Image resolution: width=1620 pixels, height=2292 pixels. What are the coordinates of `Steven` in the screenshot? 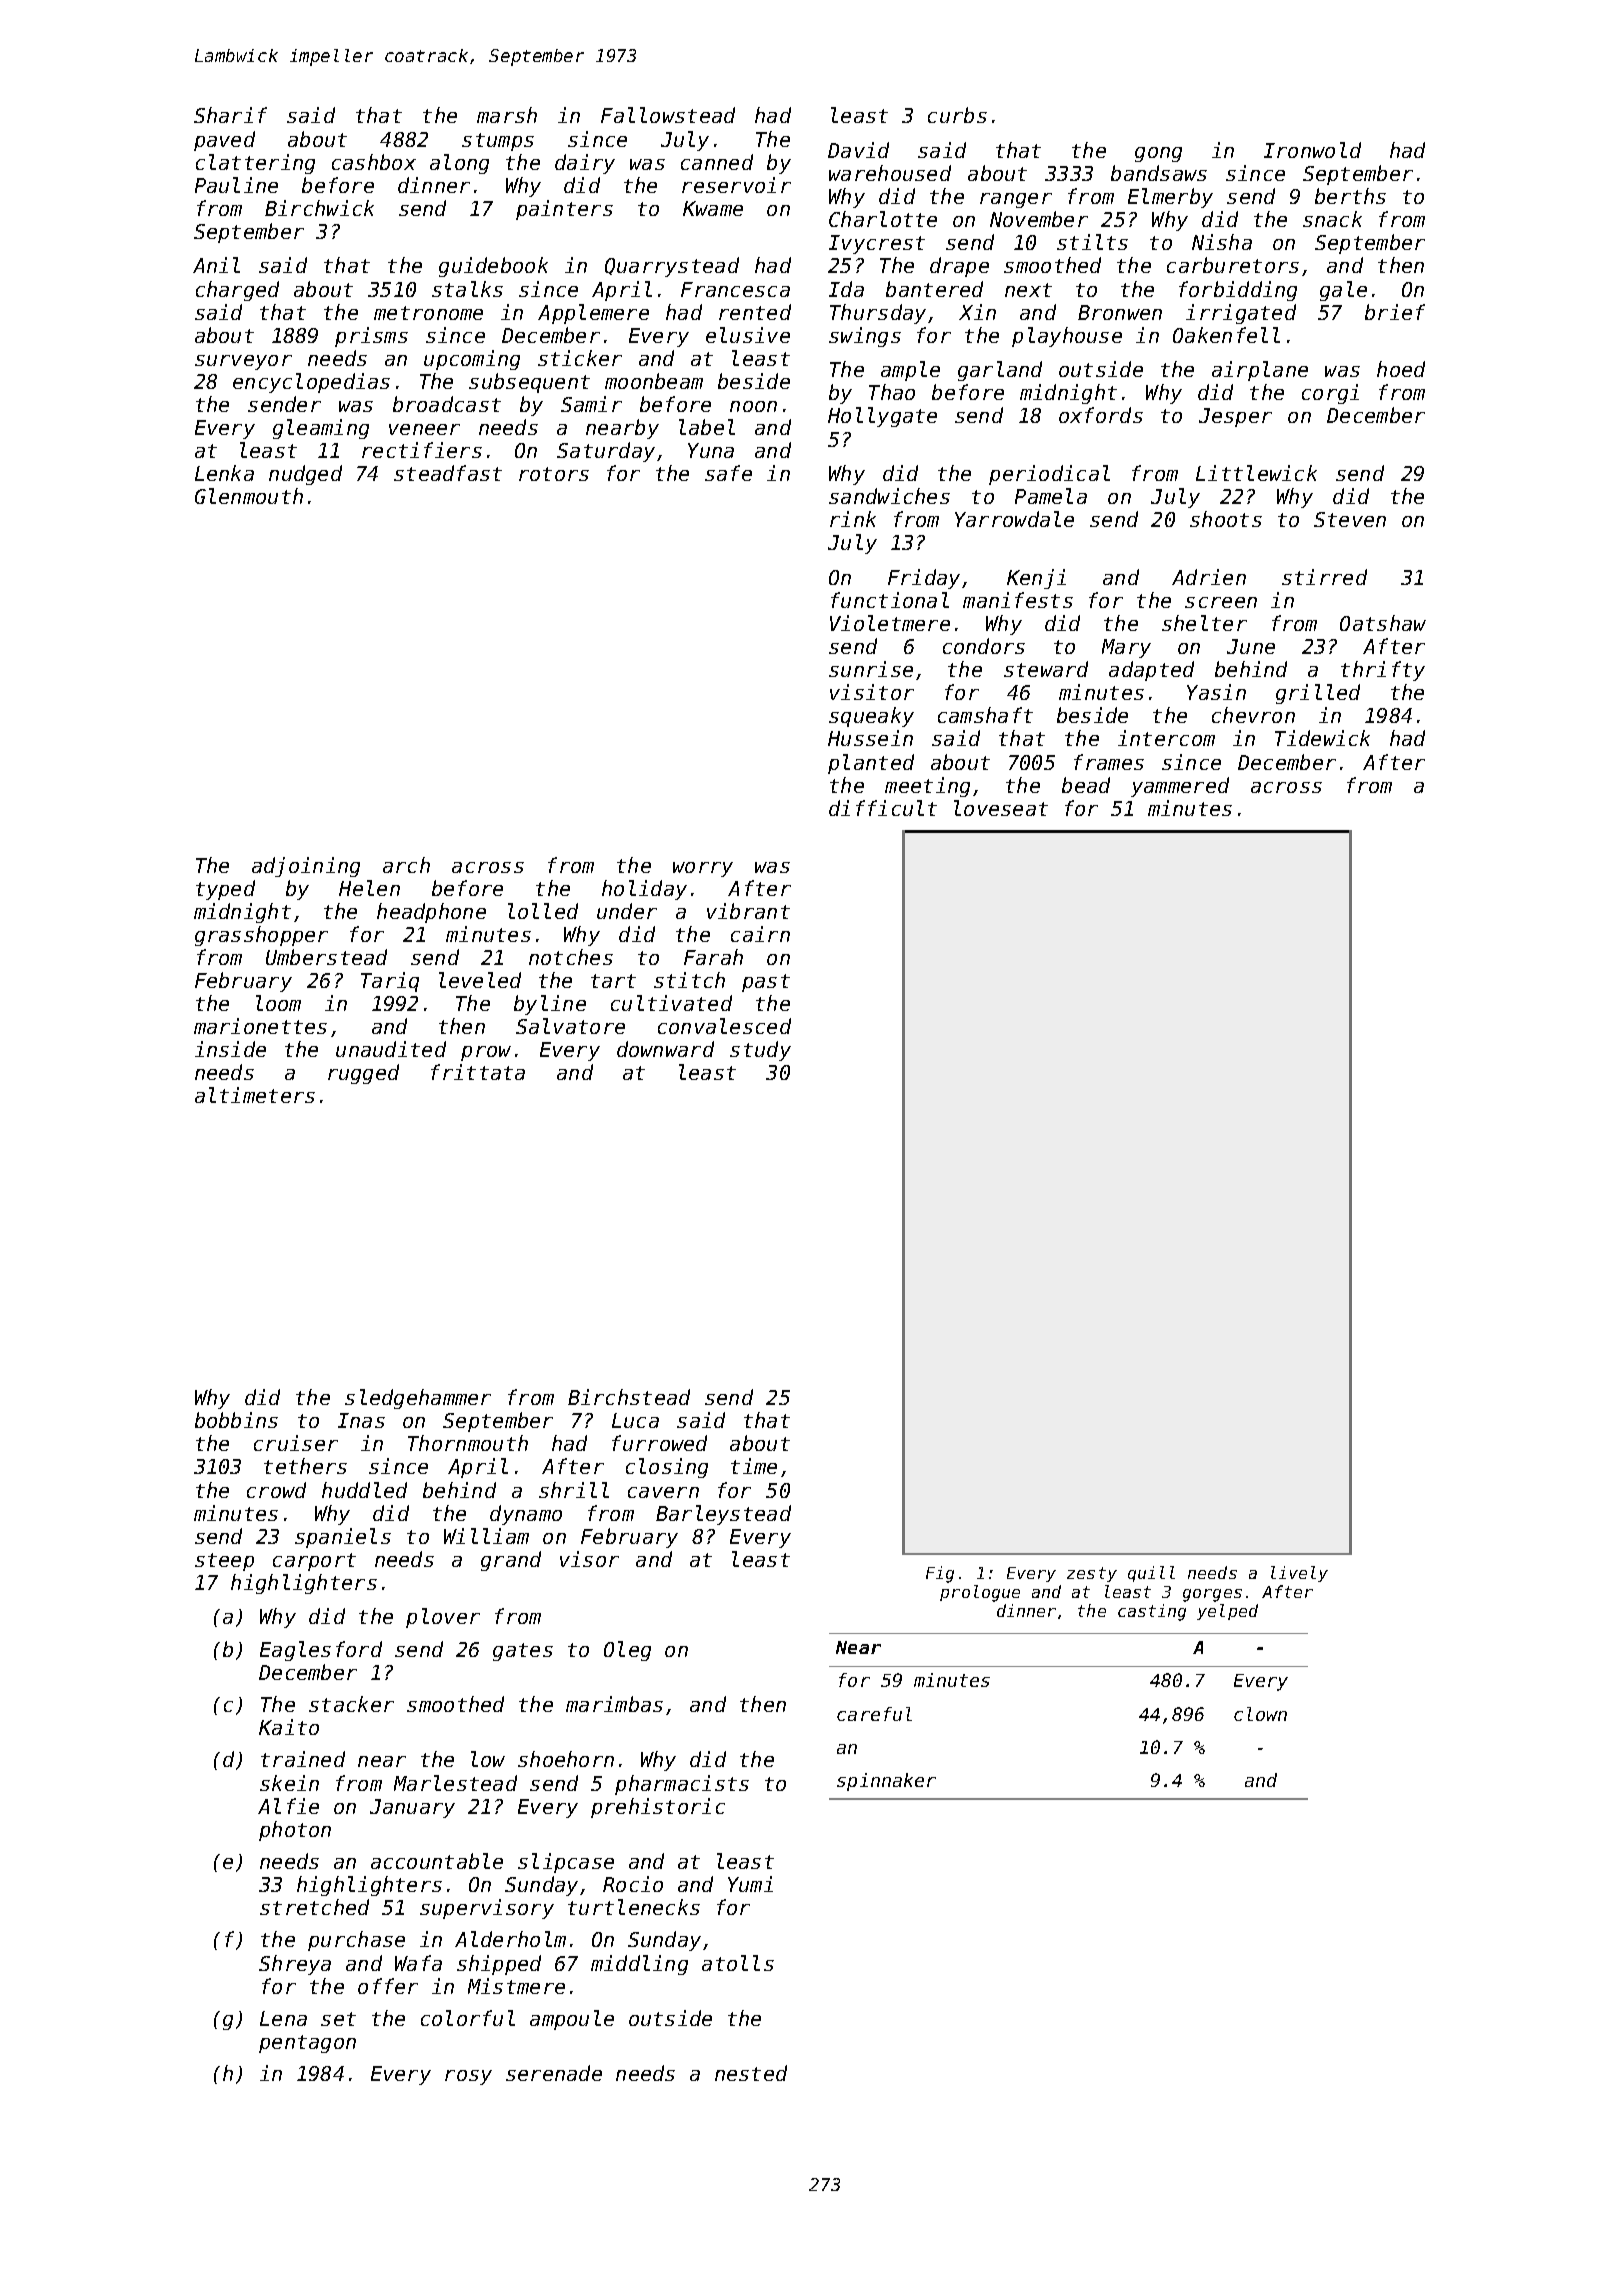 It's located at (1350, 519).
